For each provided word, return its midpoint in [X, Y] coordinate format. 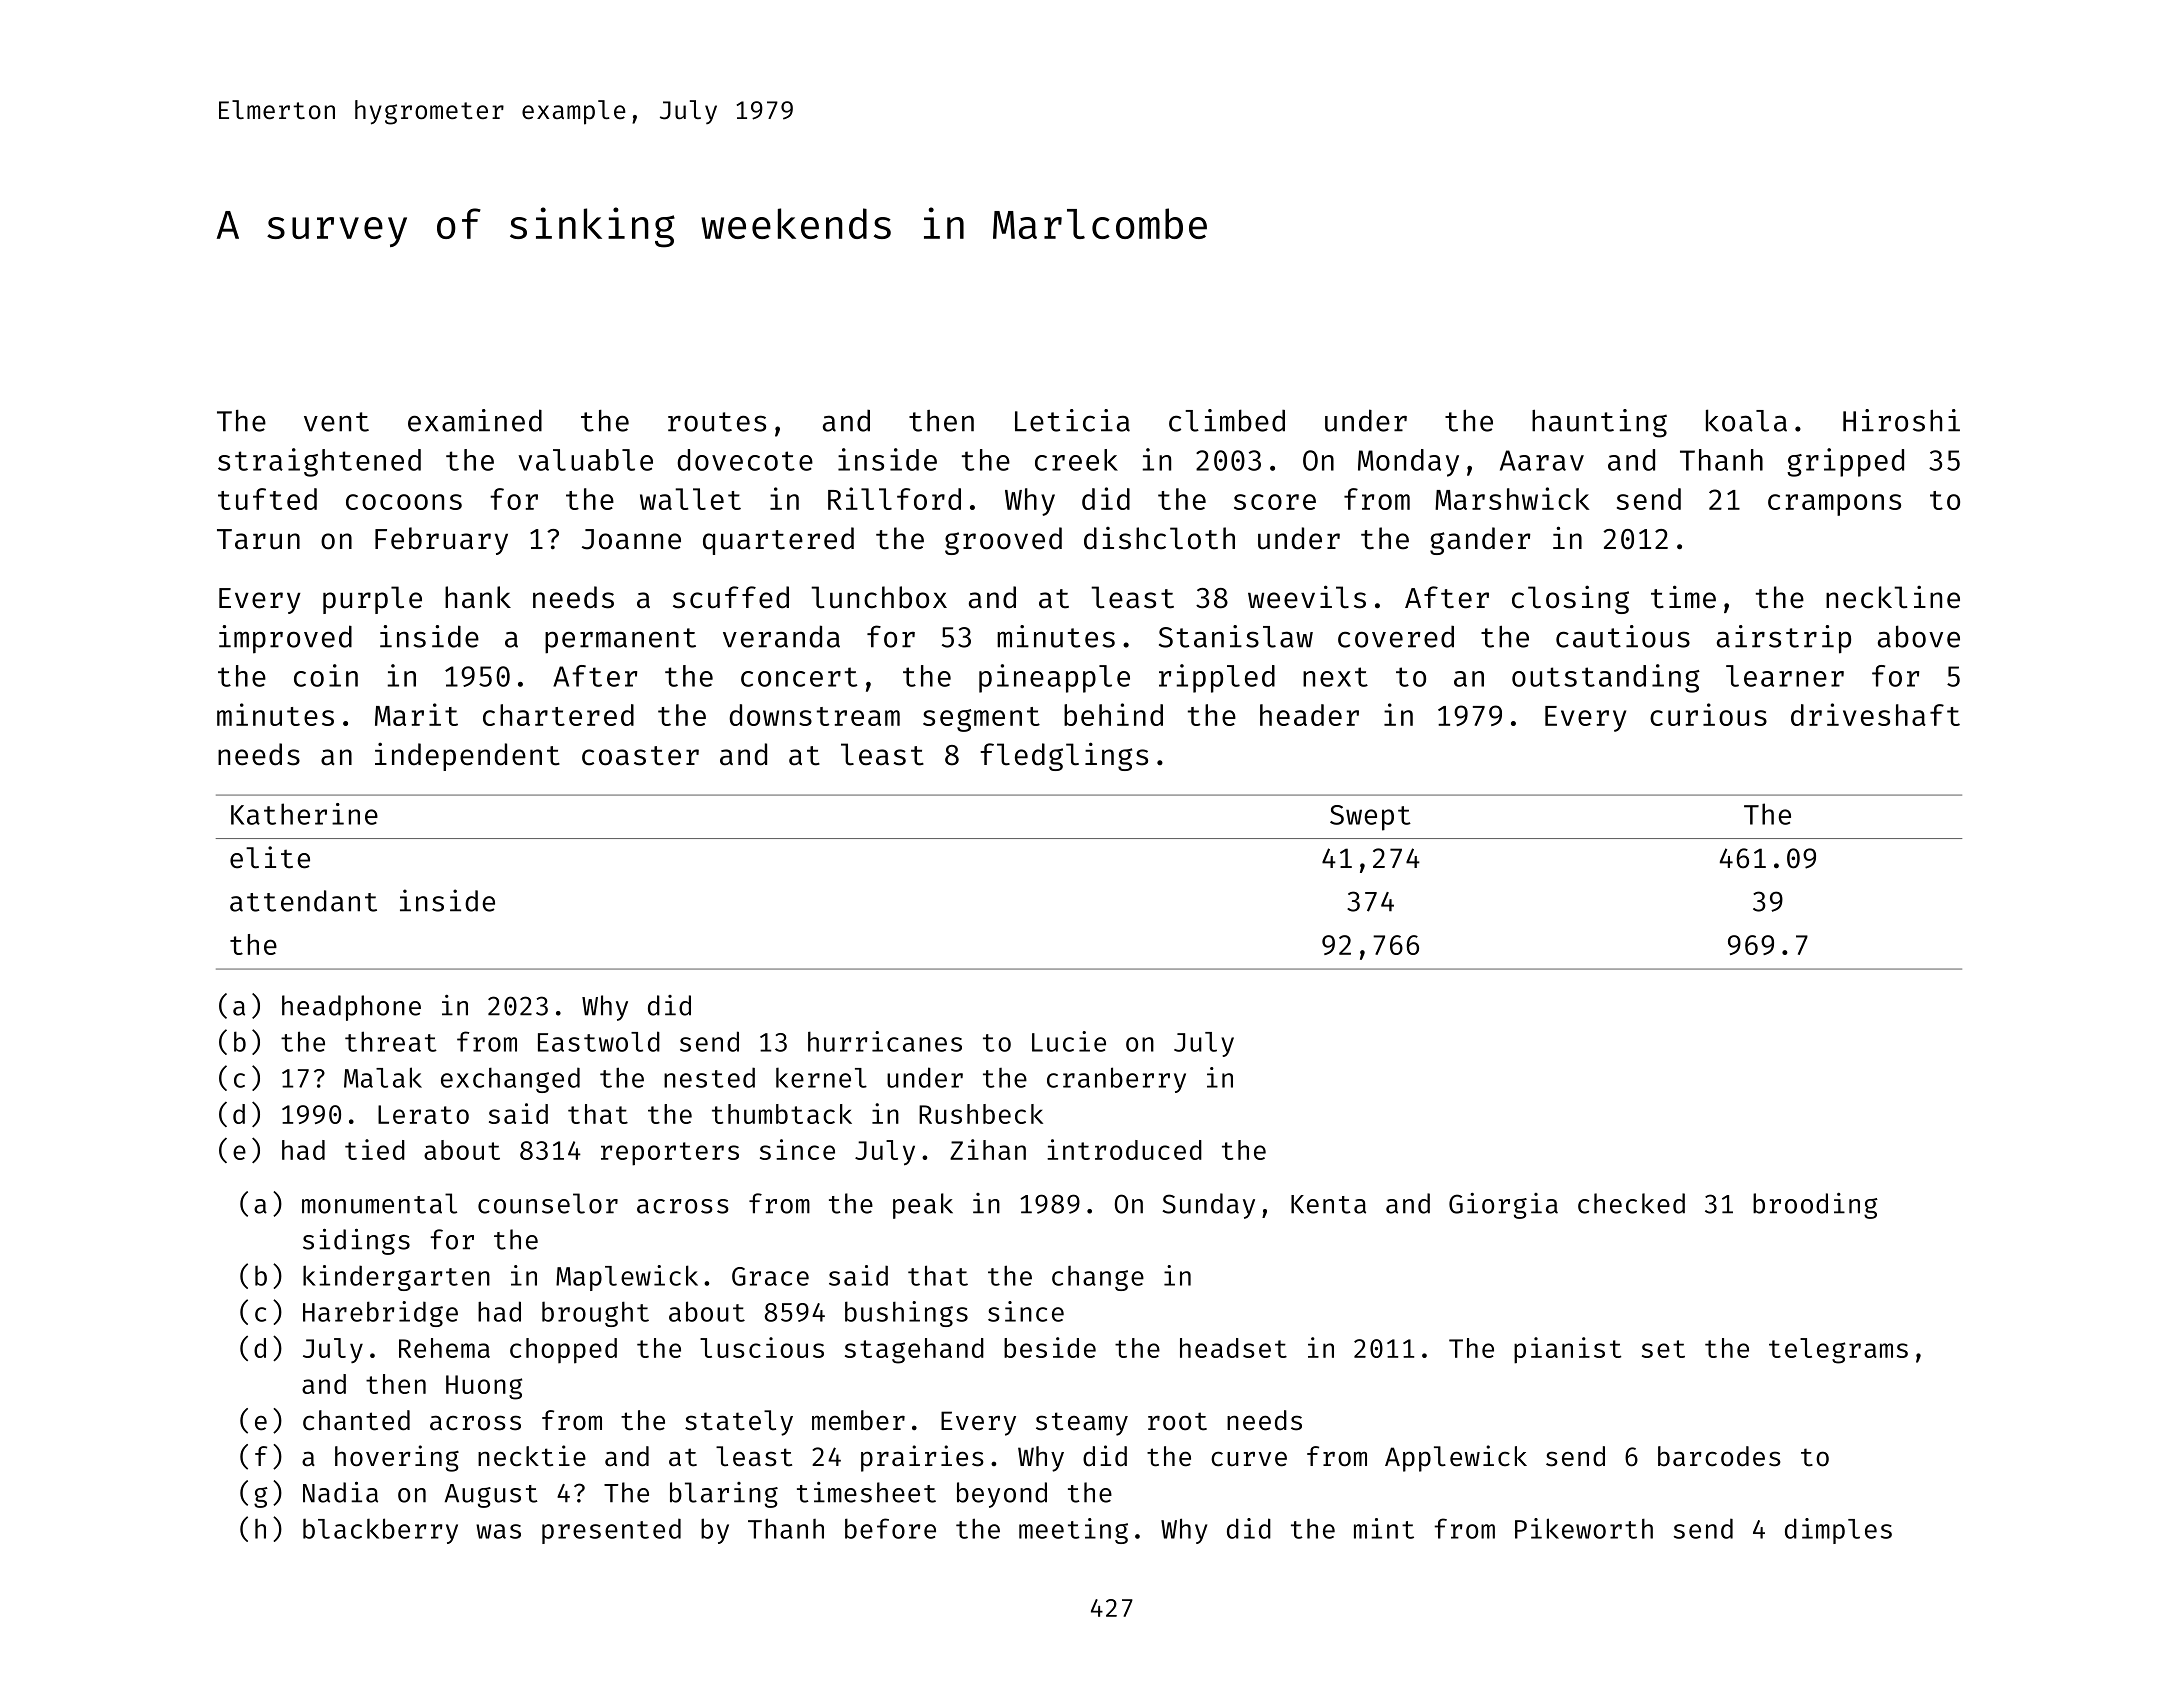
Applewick [1456, 1458]
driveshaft [1875, 714]
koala [1746, 420]
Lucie [1069, 1041]
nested [709, 1077]
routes [717, 422]
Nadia [340, 1492]
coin [326, 675]
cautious [1623, 636]
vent [336, 422]
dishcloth [1159, 538]
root [1177, 1421]
